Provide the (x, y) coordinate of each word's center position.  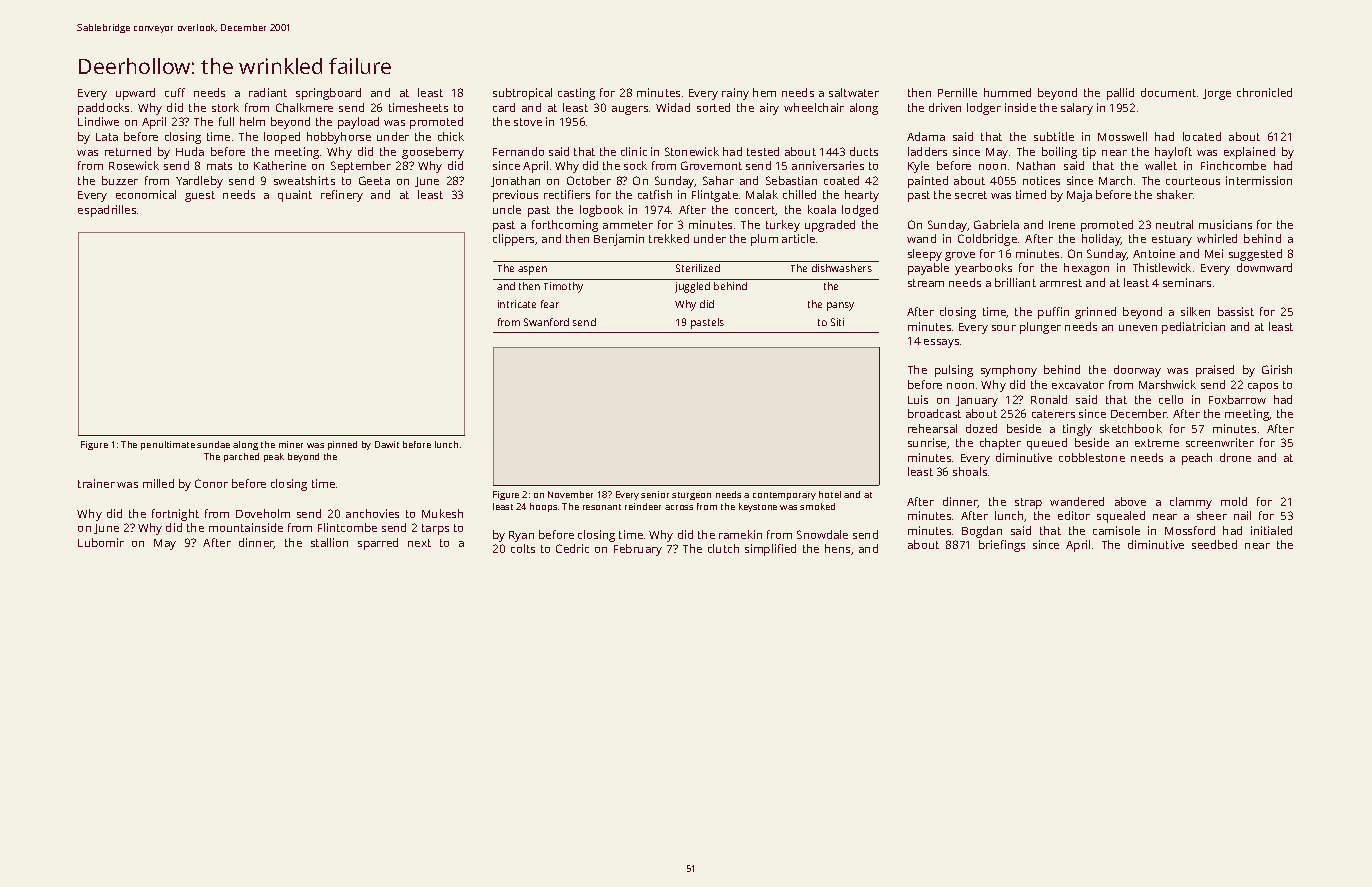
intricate (517, 304)
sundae (213, 444)
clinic (634, 151)
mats (219, 166)
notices (1041, 180)
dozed (981, 428)
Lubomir (101, 542)
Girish (1277, 369)
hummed (1007, 92)
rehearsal (932, 428)
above (1130, 501)
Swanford (546, 322)
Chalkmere (304, 107)
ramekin (740, 534)
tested (763, 151)
